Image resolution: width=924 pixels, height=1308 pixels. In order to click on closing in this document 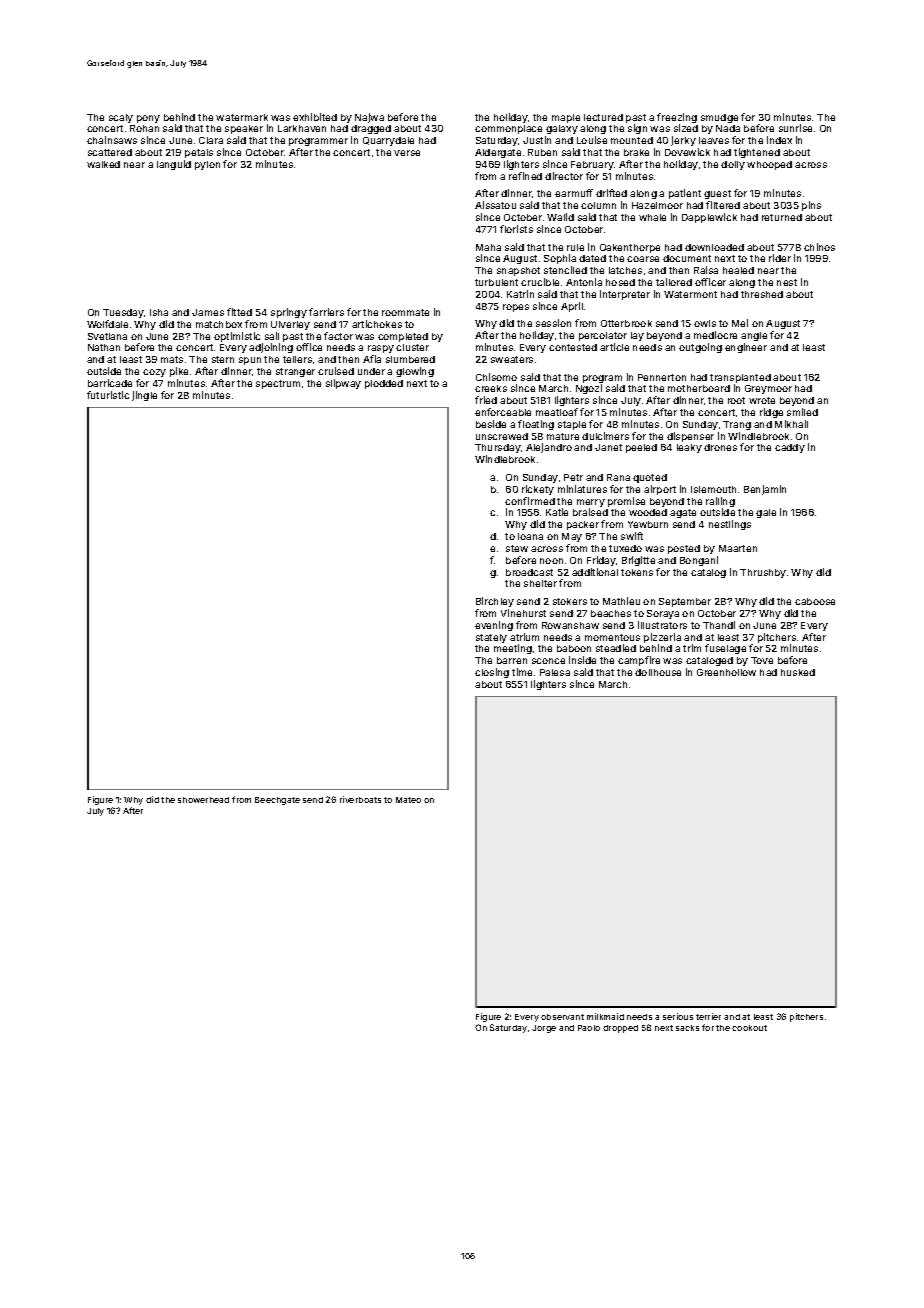, I will do `click(492, 673)`.
